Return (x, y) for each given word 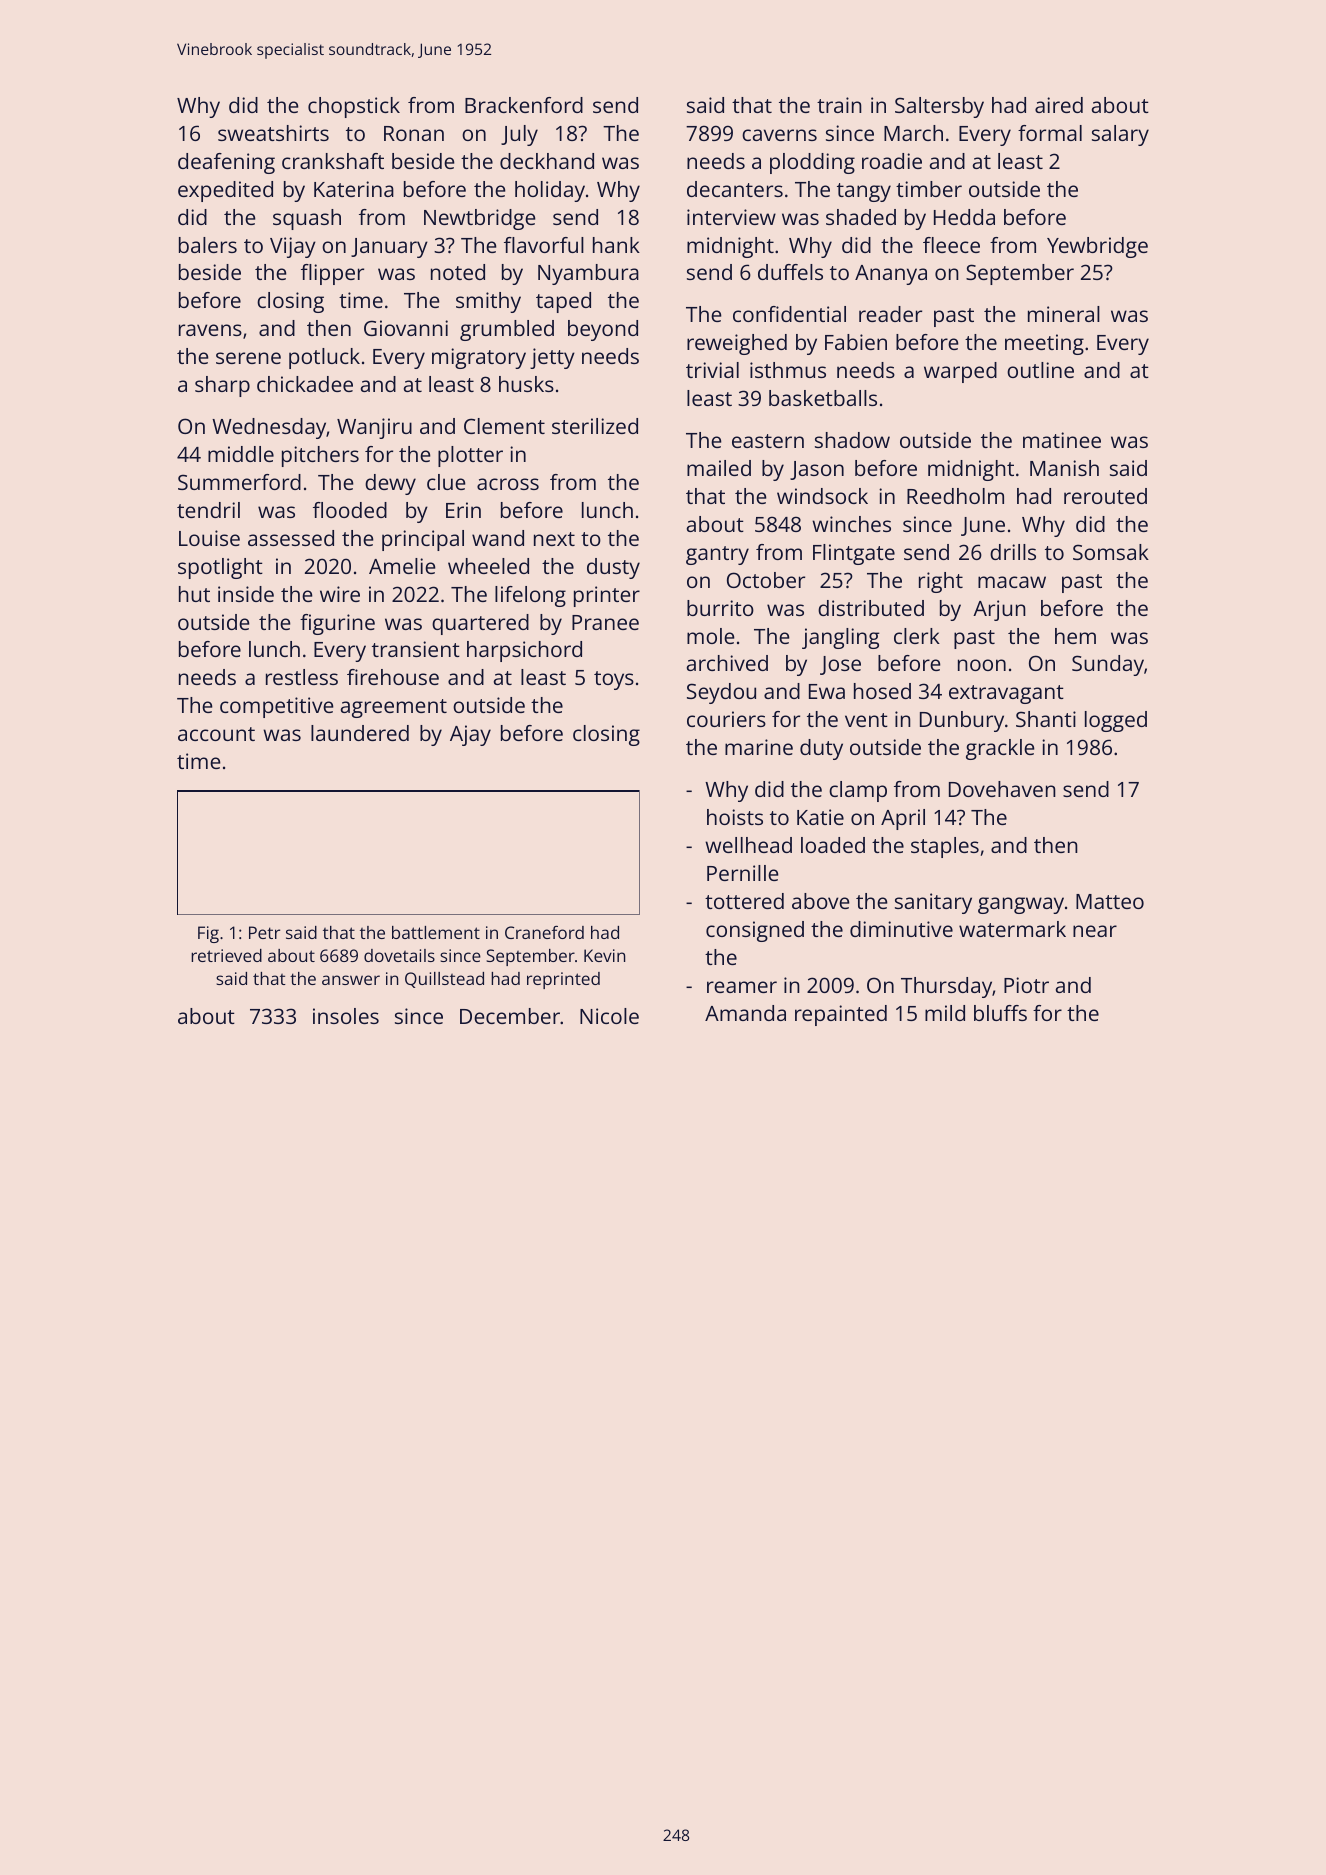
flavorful (544, 245)
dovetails (399, 955)
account (216, 734)
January (389, 248)
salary (1120, 135)
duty (821, 749)
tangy (864, 192)
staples (945, 847)
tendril (208, 510)
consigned (755, 931)
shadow (852, 440)
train (839, 105)
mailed (719, 468)
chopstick (354, 107)
